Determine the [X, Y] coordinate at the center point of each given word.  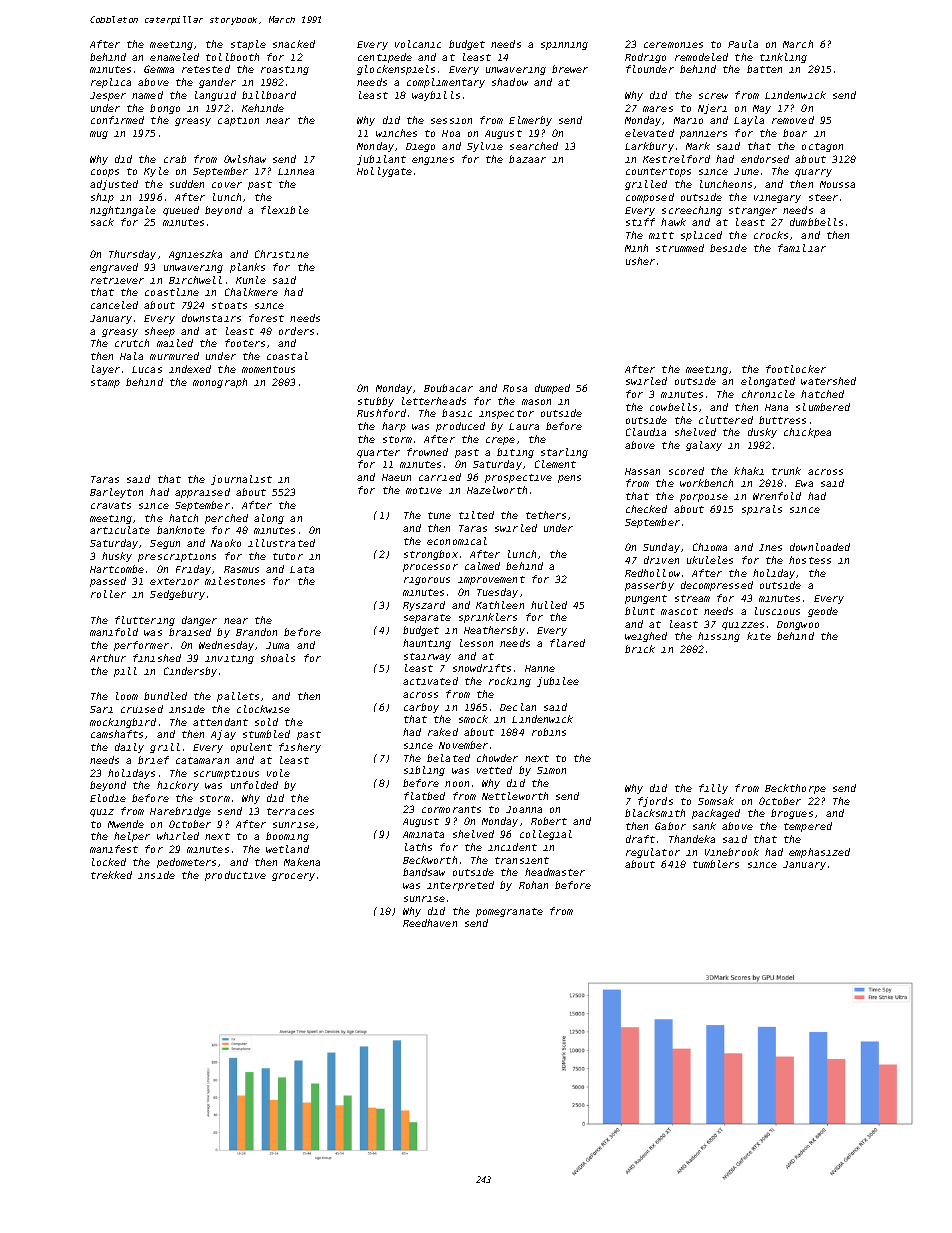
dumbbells [816, 222]
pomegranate [509, 912]
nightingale [123, 211]
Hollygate [384, 172]
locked [109, 862]
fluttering [145, 621]
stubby [376, 402]
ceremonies [673, 45]
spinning [564, 46]
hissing [719, 637]
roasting [285, 70]
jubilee [558, 682]
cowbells [673, 407]
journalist [241, 480]
